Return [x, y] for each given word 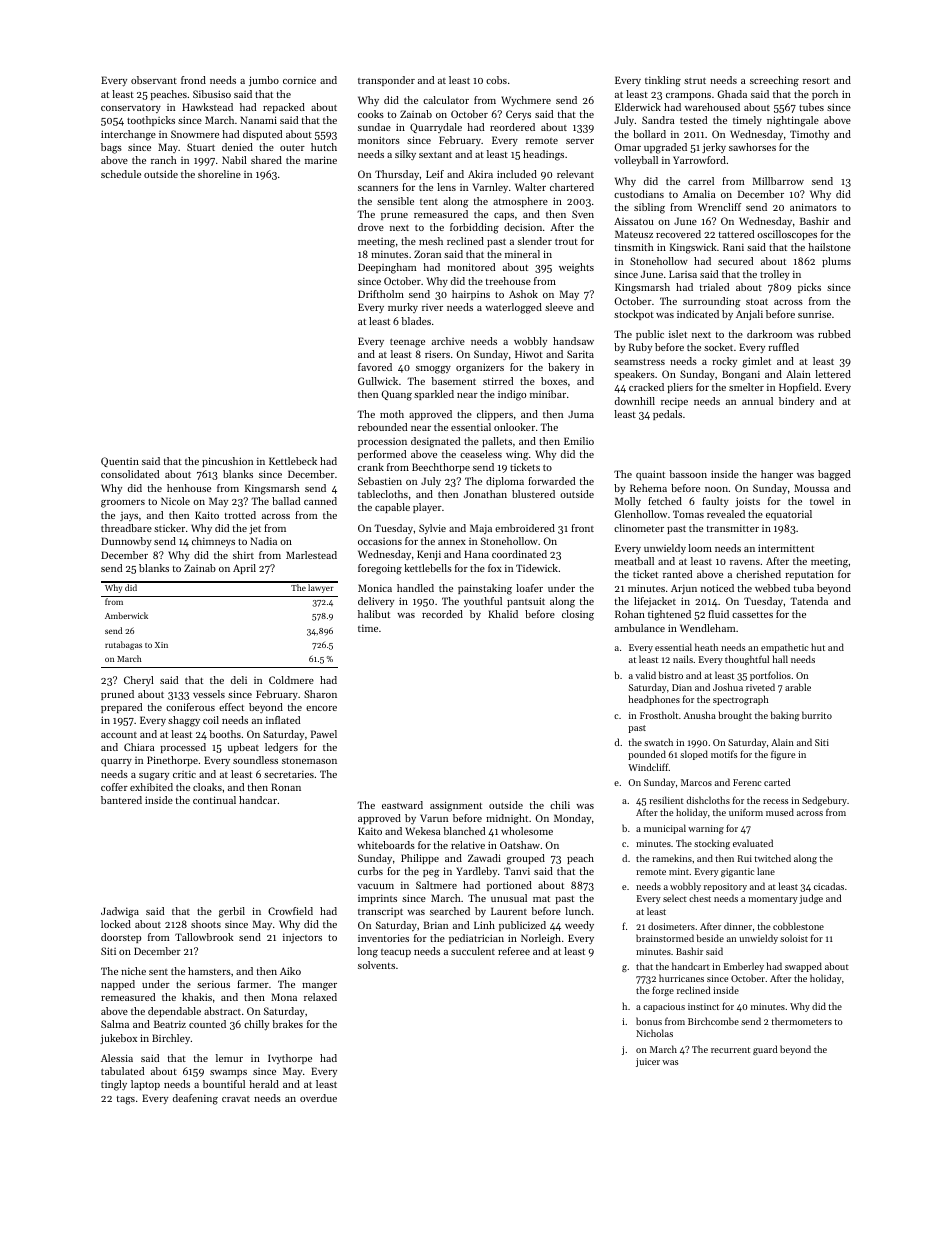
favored [375, 367]
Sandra [658, 120]
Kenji [429, 555]
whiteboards [386, 845]
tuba [804, 588]
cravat [236, 1099]
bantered [121, 800]
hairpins [471, 295]
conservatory [131, 108]
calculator [446, 100]
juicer [648, 1062]
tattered [736, 234]
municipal [665, 829]
